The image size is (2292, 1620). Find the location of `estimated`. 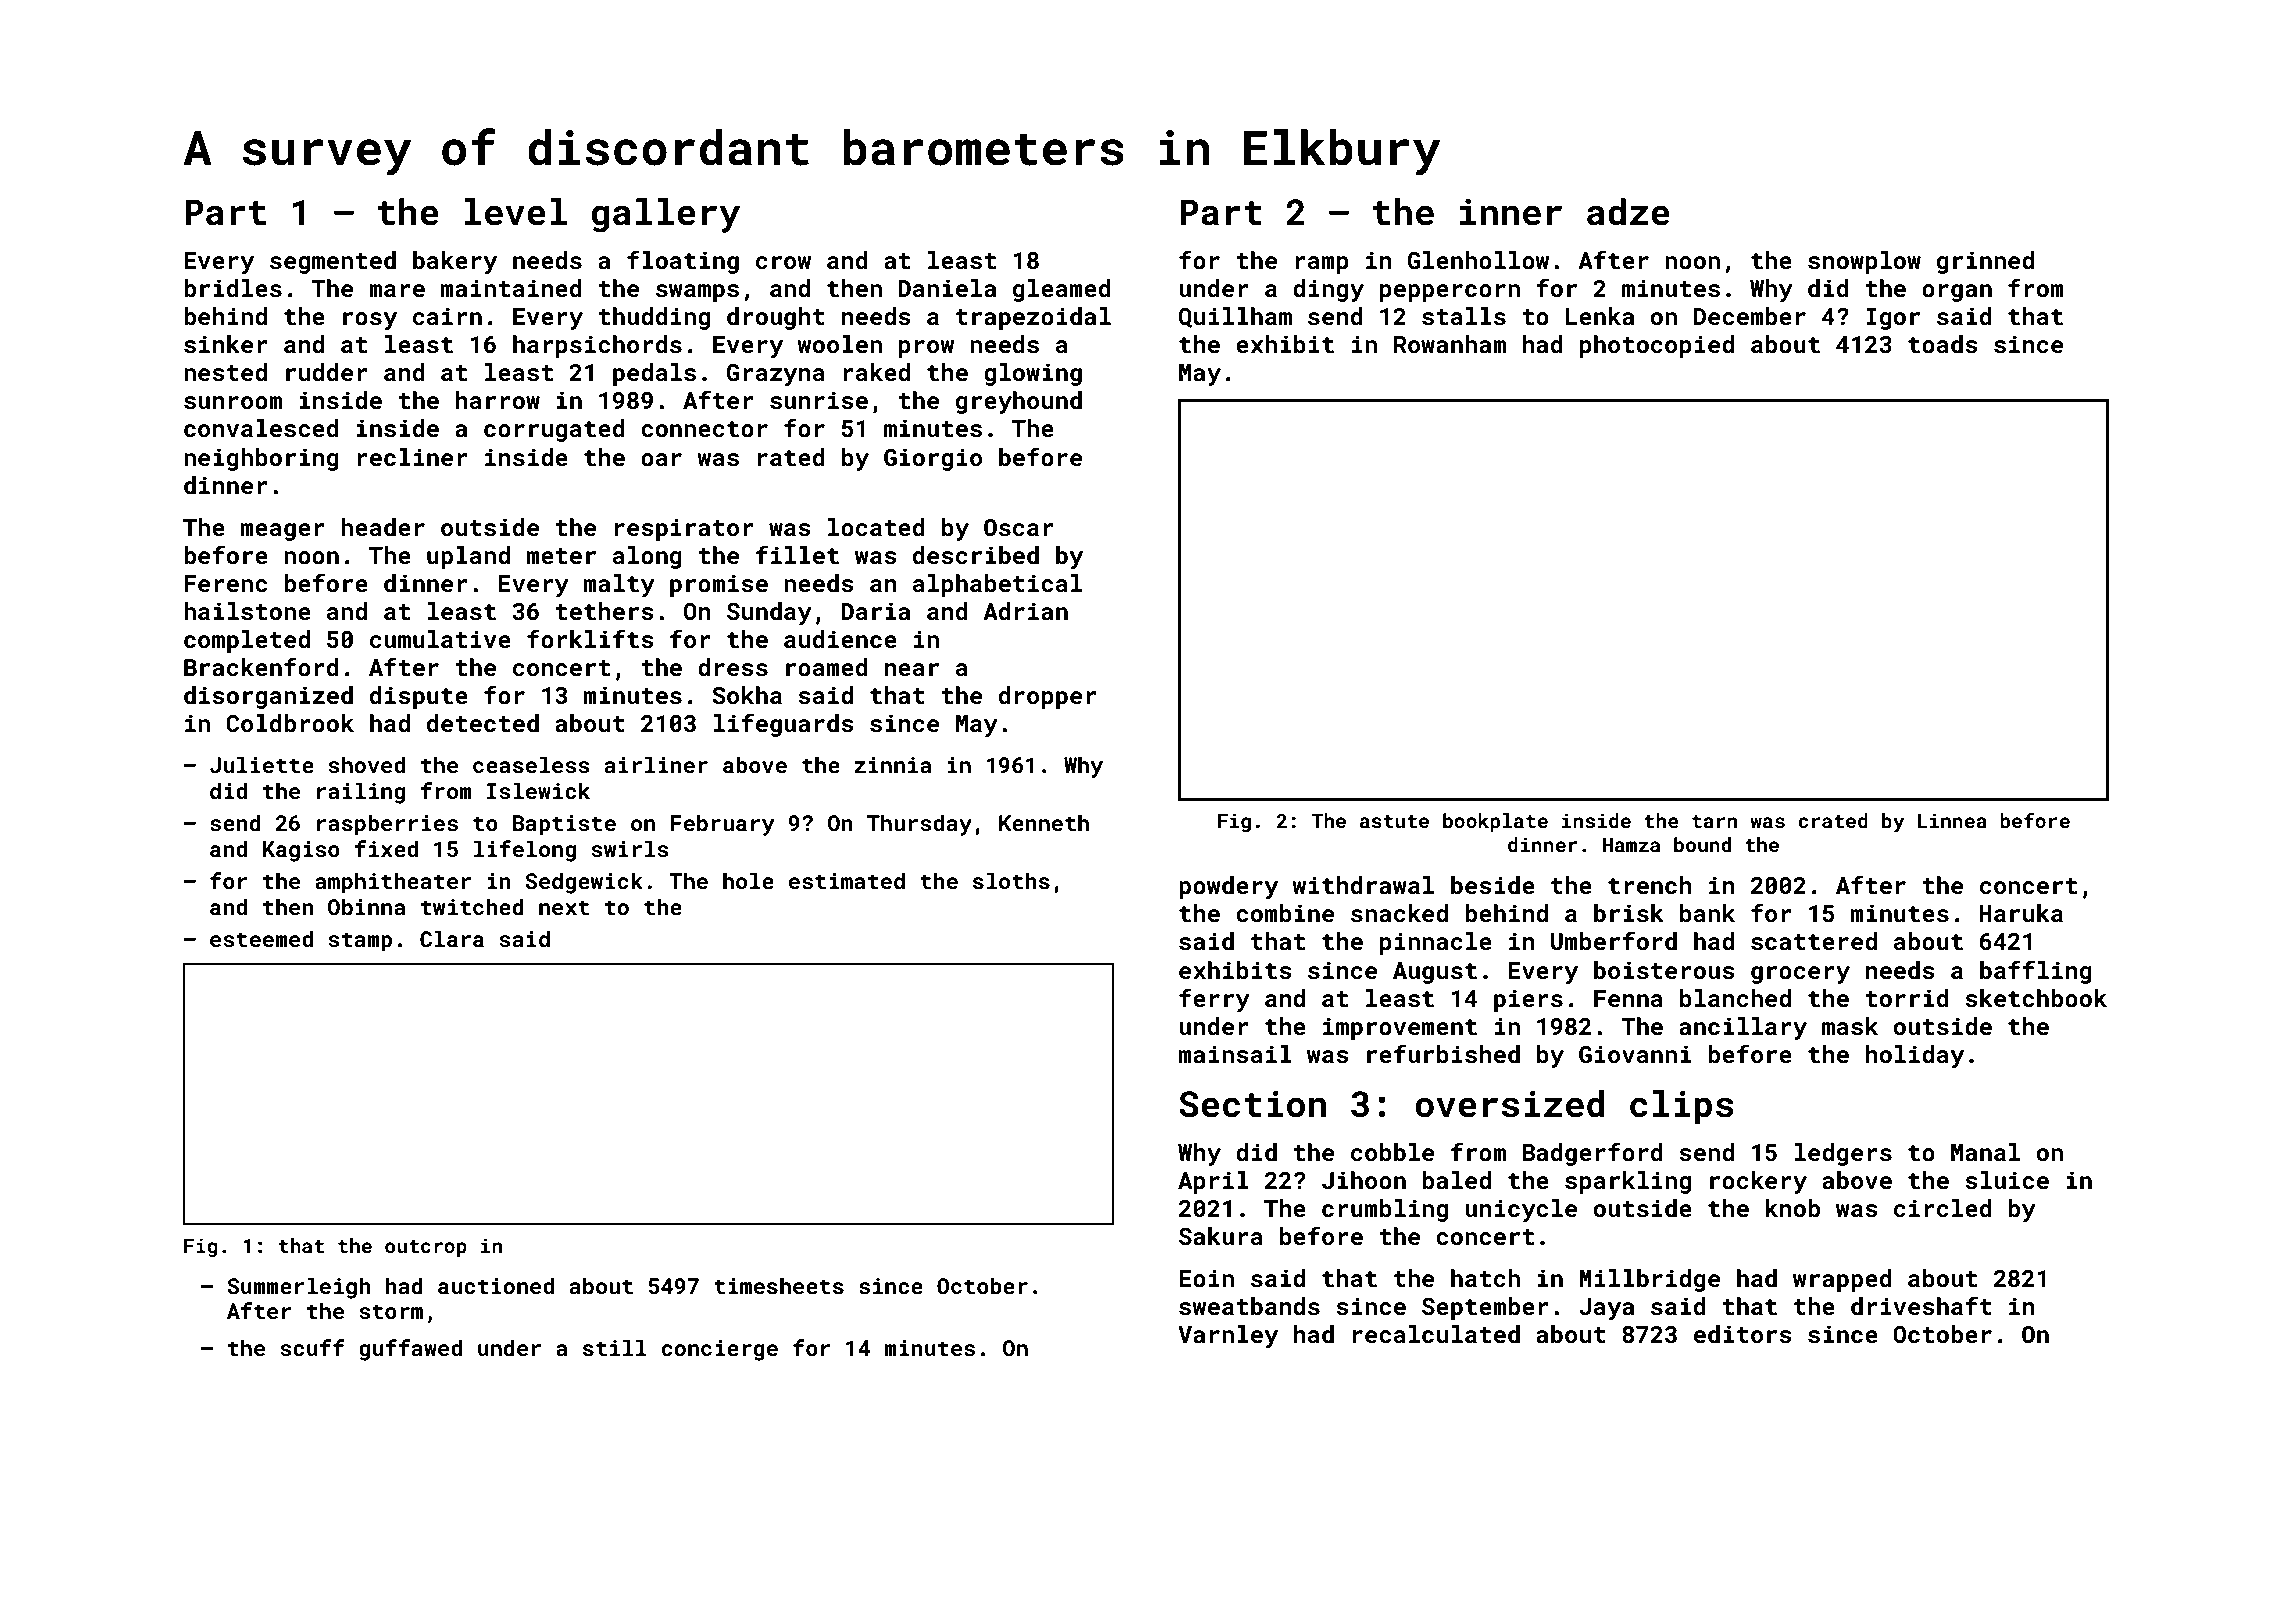

estimated is located at coordinates (847, 880).
